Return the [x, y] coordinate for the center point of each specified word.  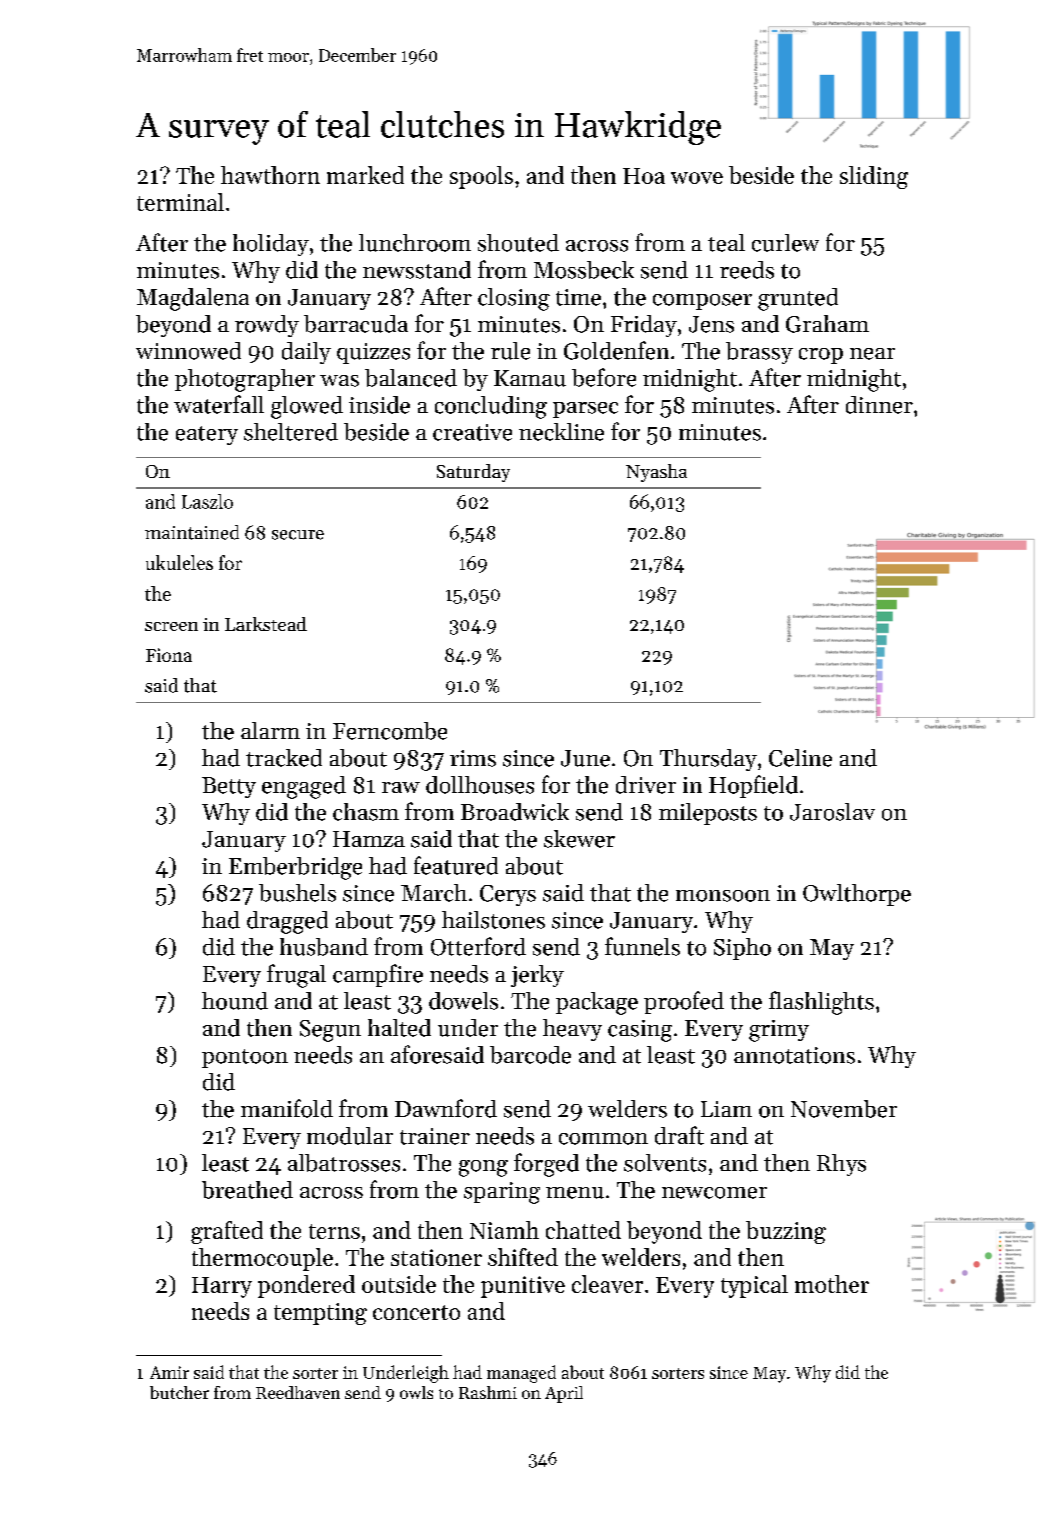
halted [399, 1028]
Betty [229, 787]
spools [481, 177]
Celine [800, 758]
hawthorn [270, 175]
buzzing [786, 1232]
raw [401, 787]
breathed [247, 1190]
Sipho [742, 949]
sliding [874, 177]
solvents [665, 1163]
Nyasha [656, 473]
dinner [879, 405]
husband [324, 947]
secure [298, 535]
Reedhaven [298, 1392]
